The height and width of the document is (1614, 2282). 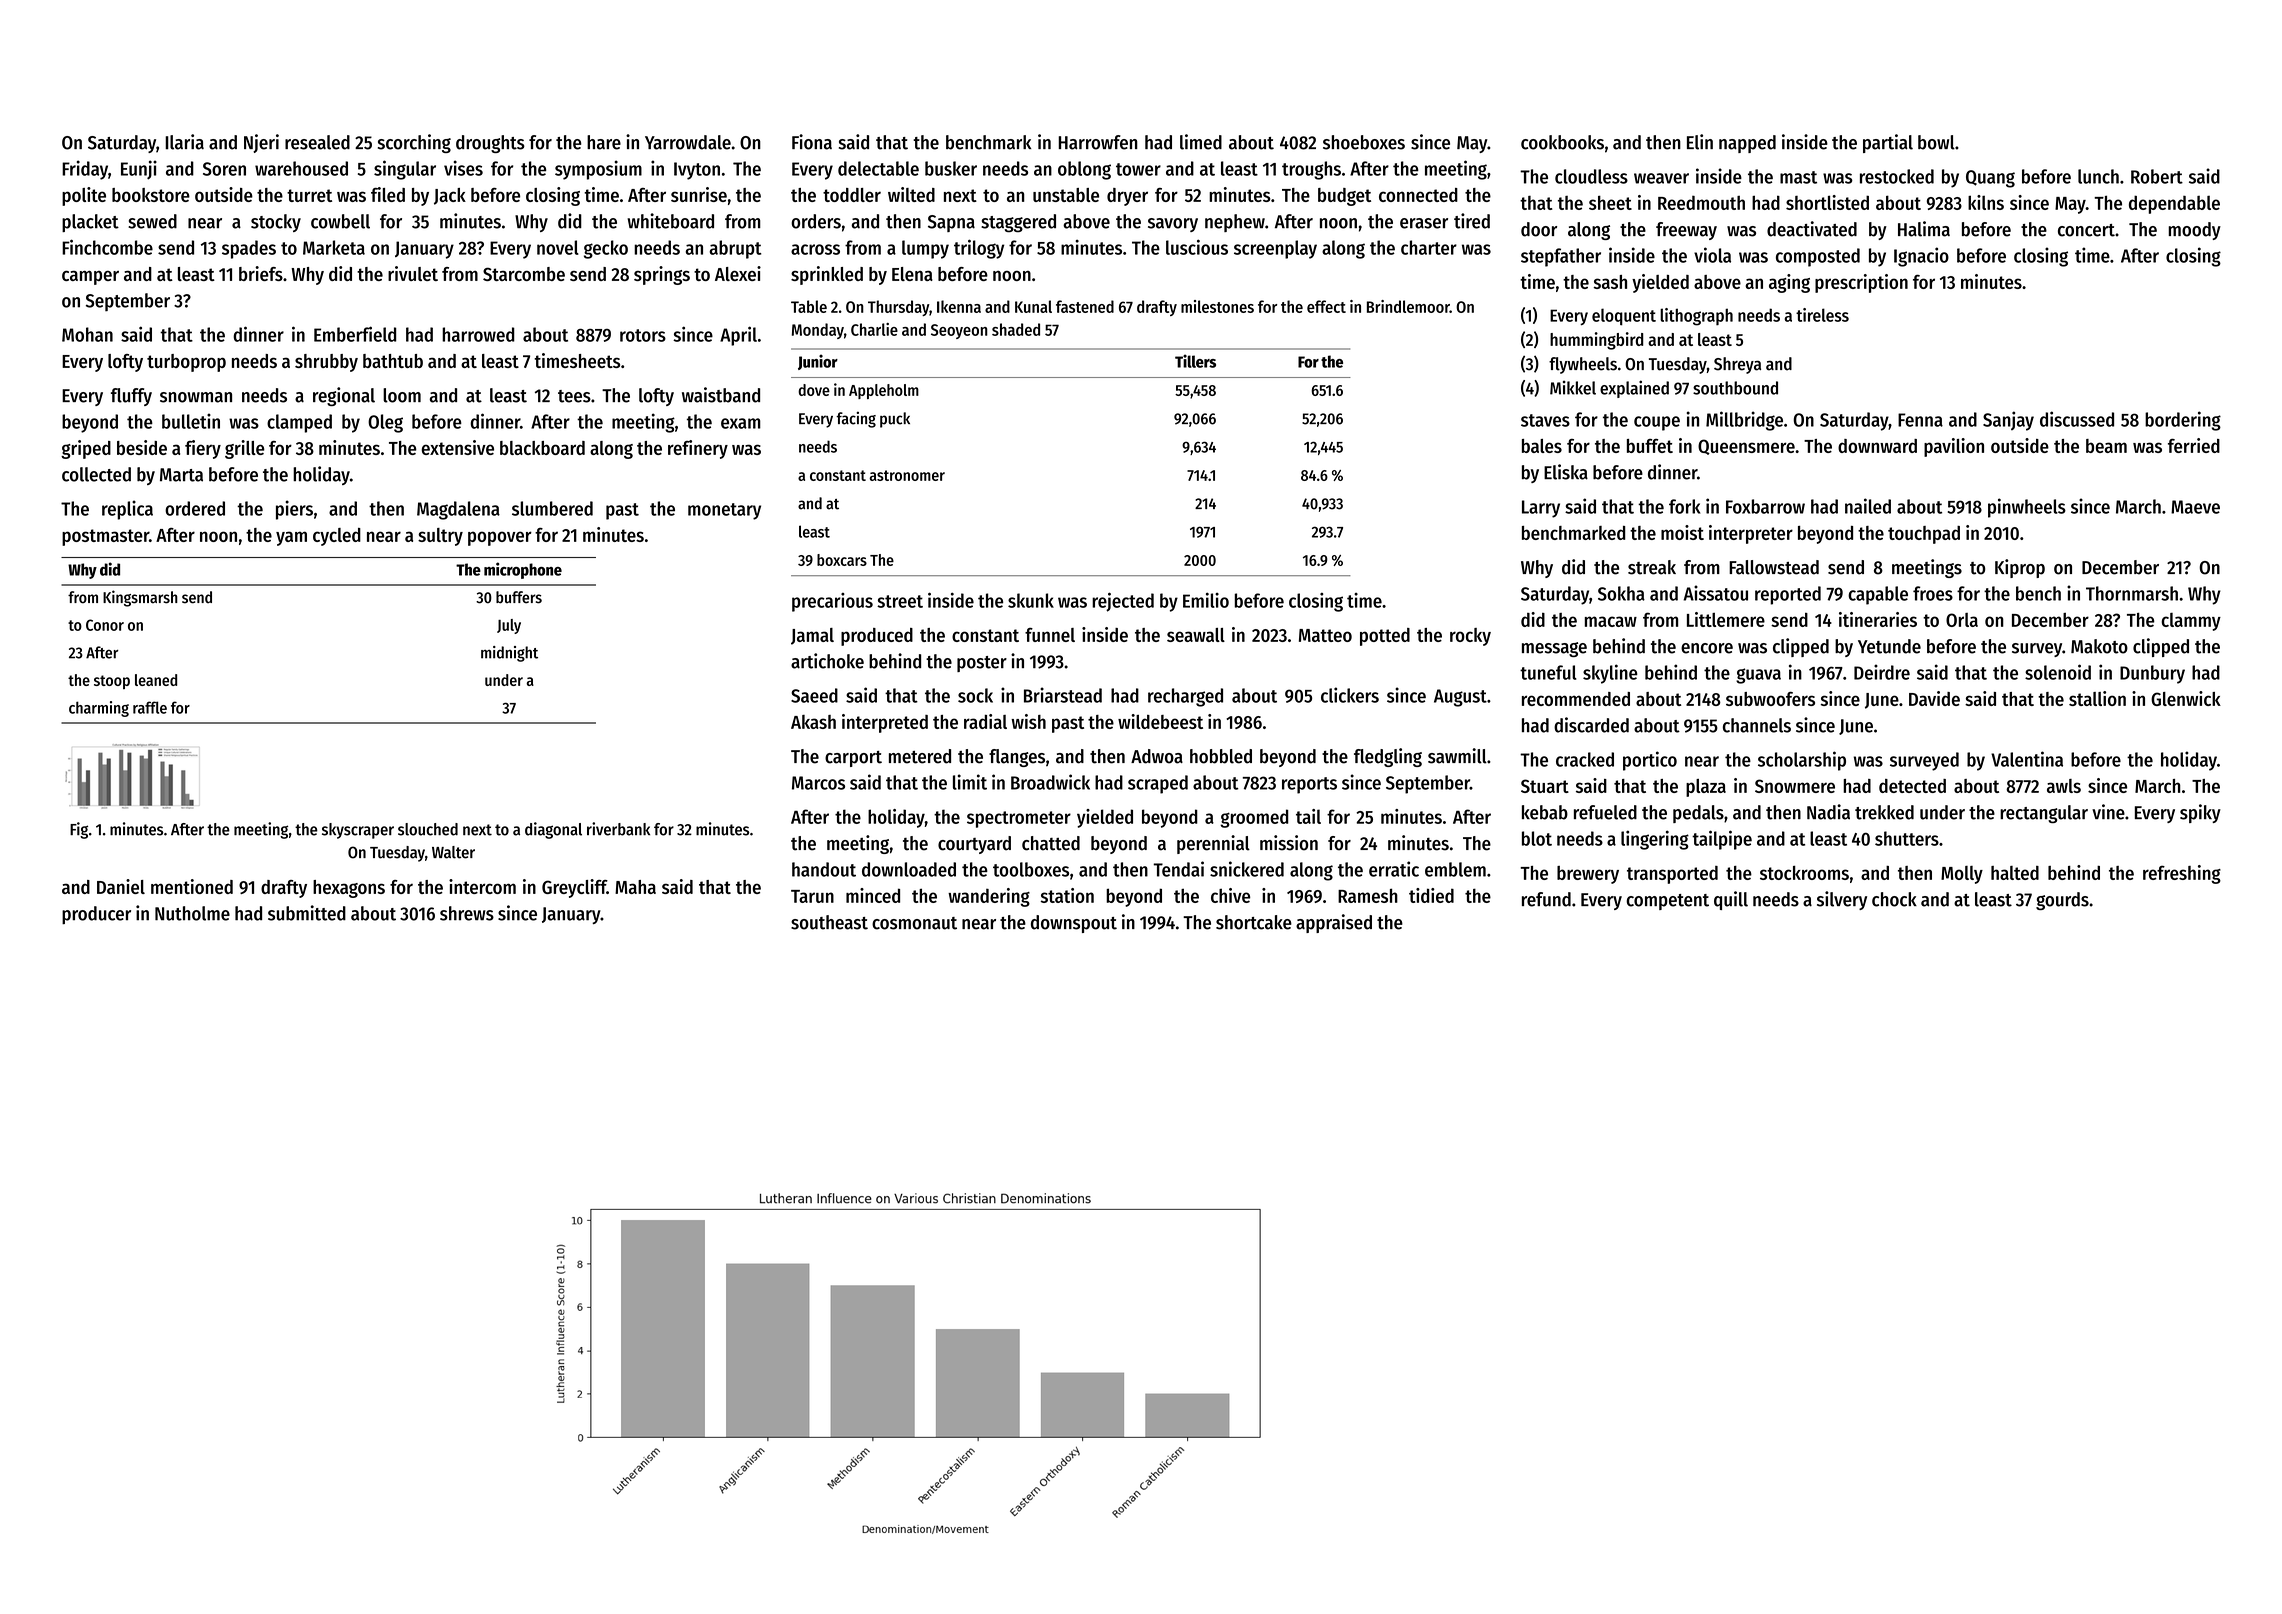 I want to click on downloaded, so click(x=909, y=869).
